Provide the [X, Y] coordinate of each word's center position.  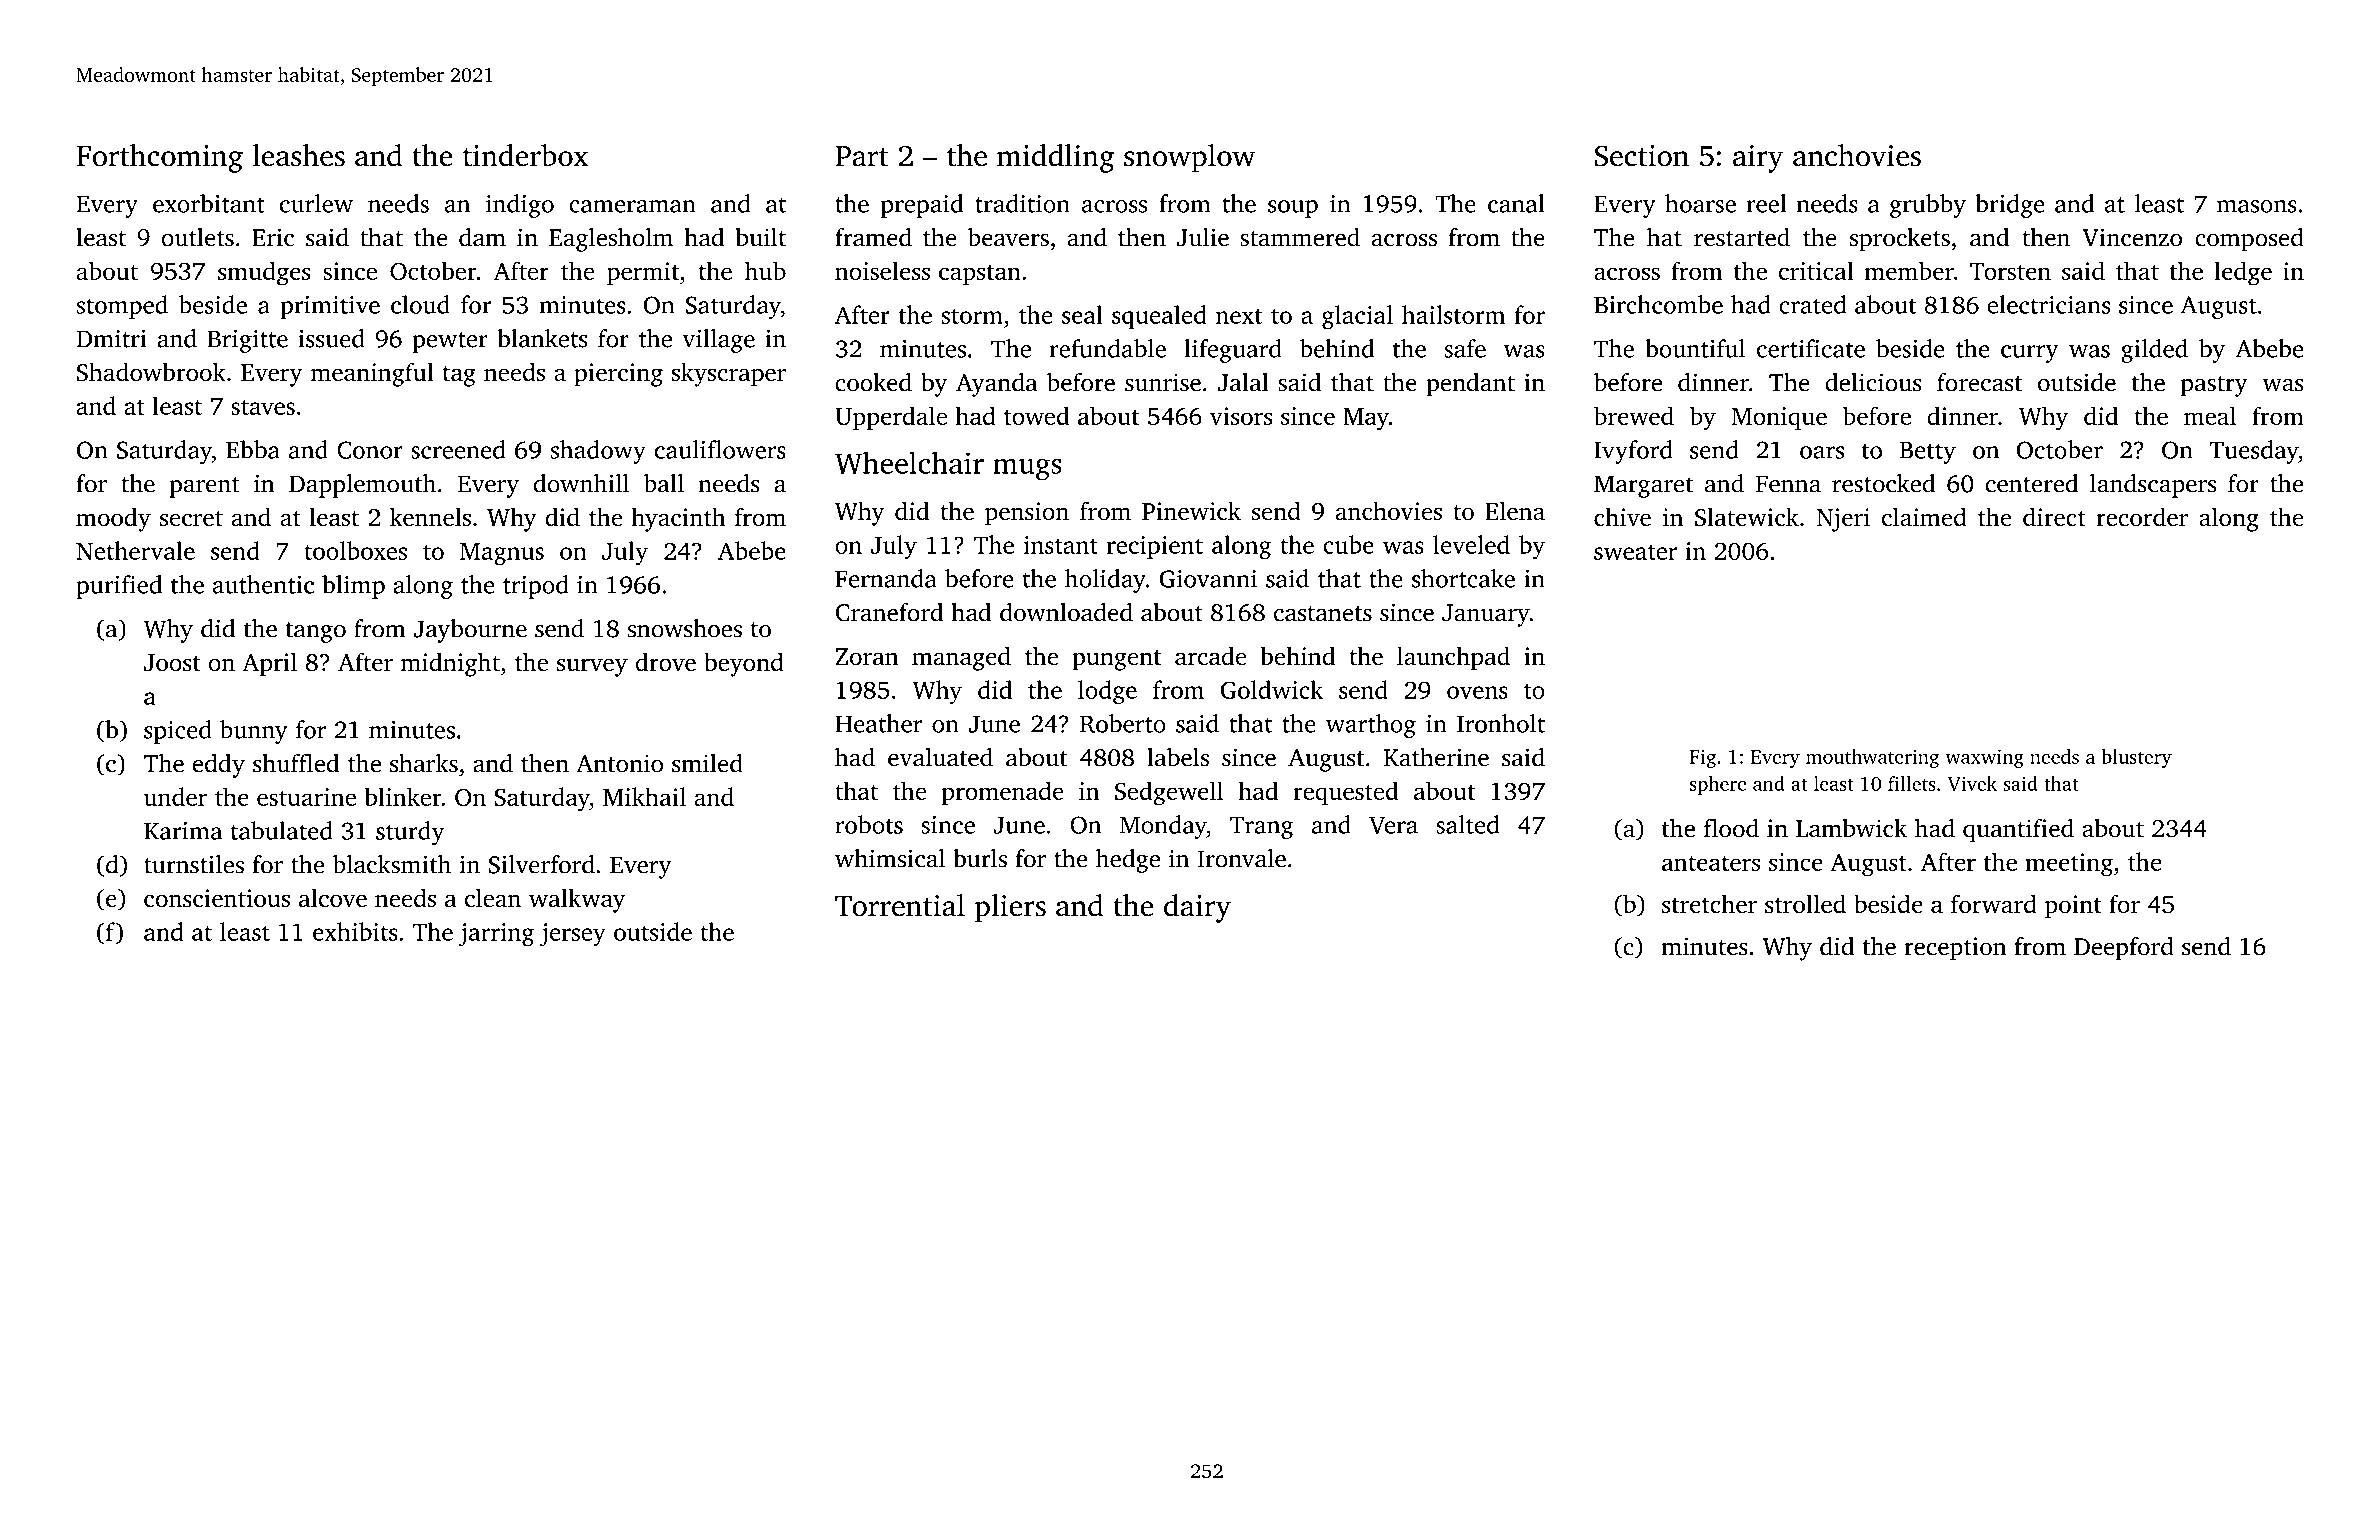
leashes [298, 155]
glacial [1357, 317]
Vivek [1972, 783]
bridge [2010, 206]
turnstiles [194, 864]
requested [1346, 793]
